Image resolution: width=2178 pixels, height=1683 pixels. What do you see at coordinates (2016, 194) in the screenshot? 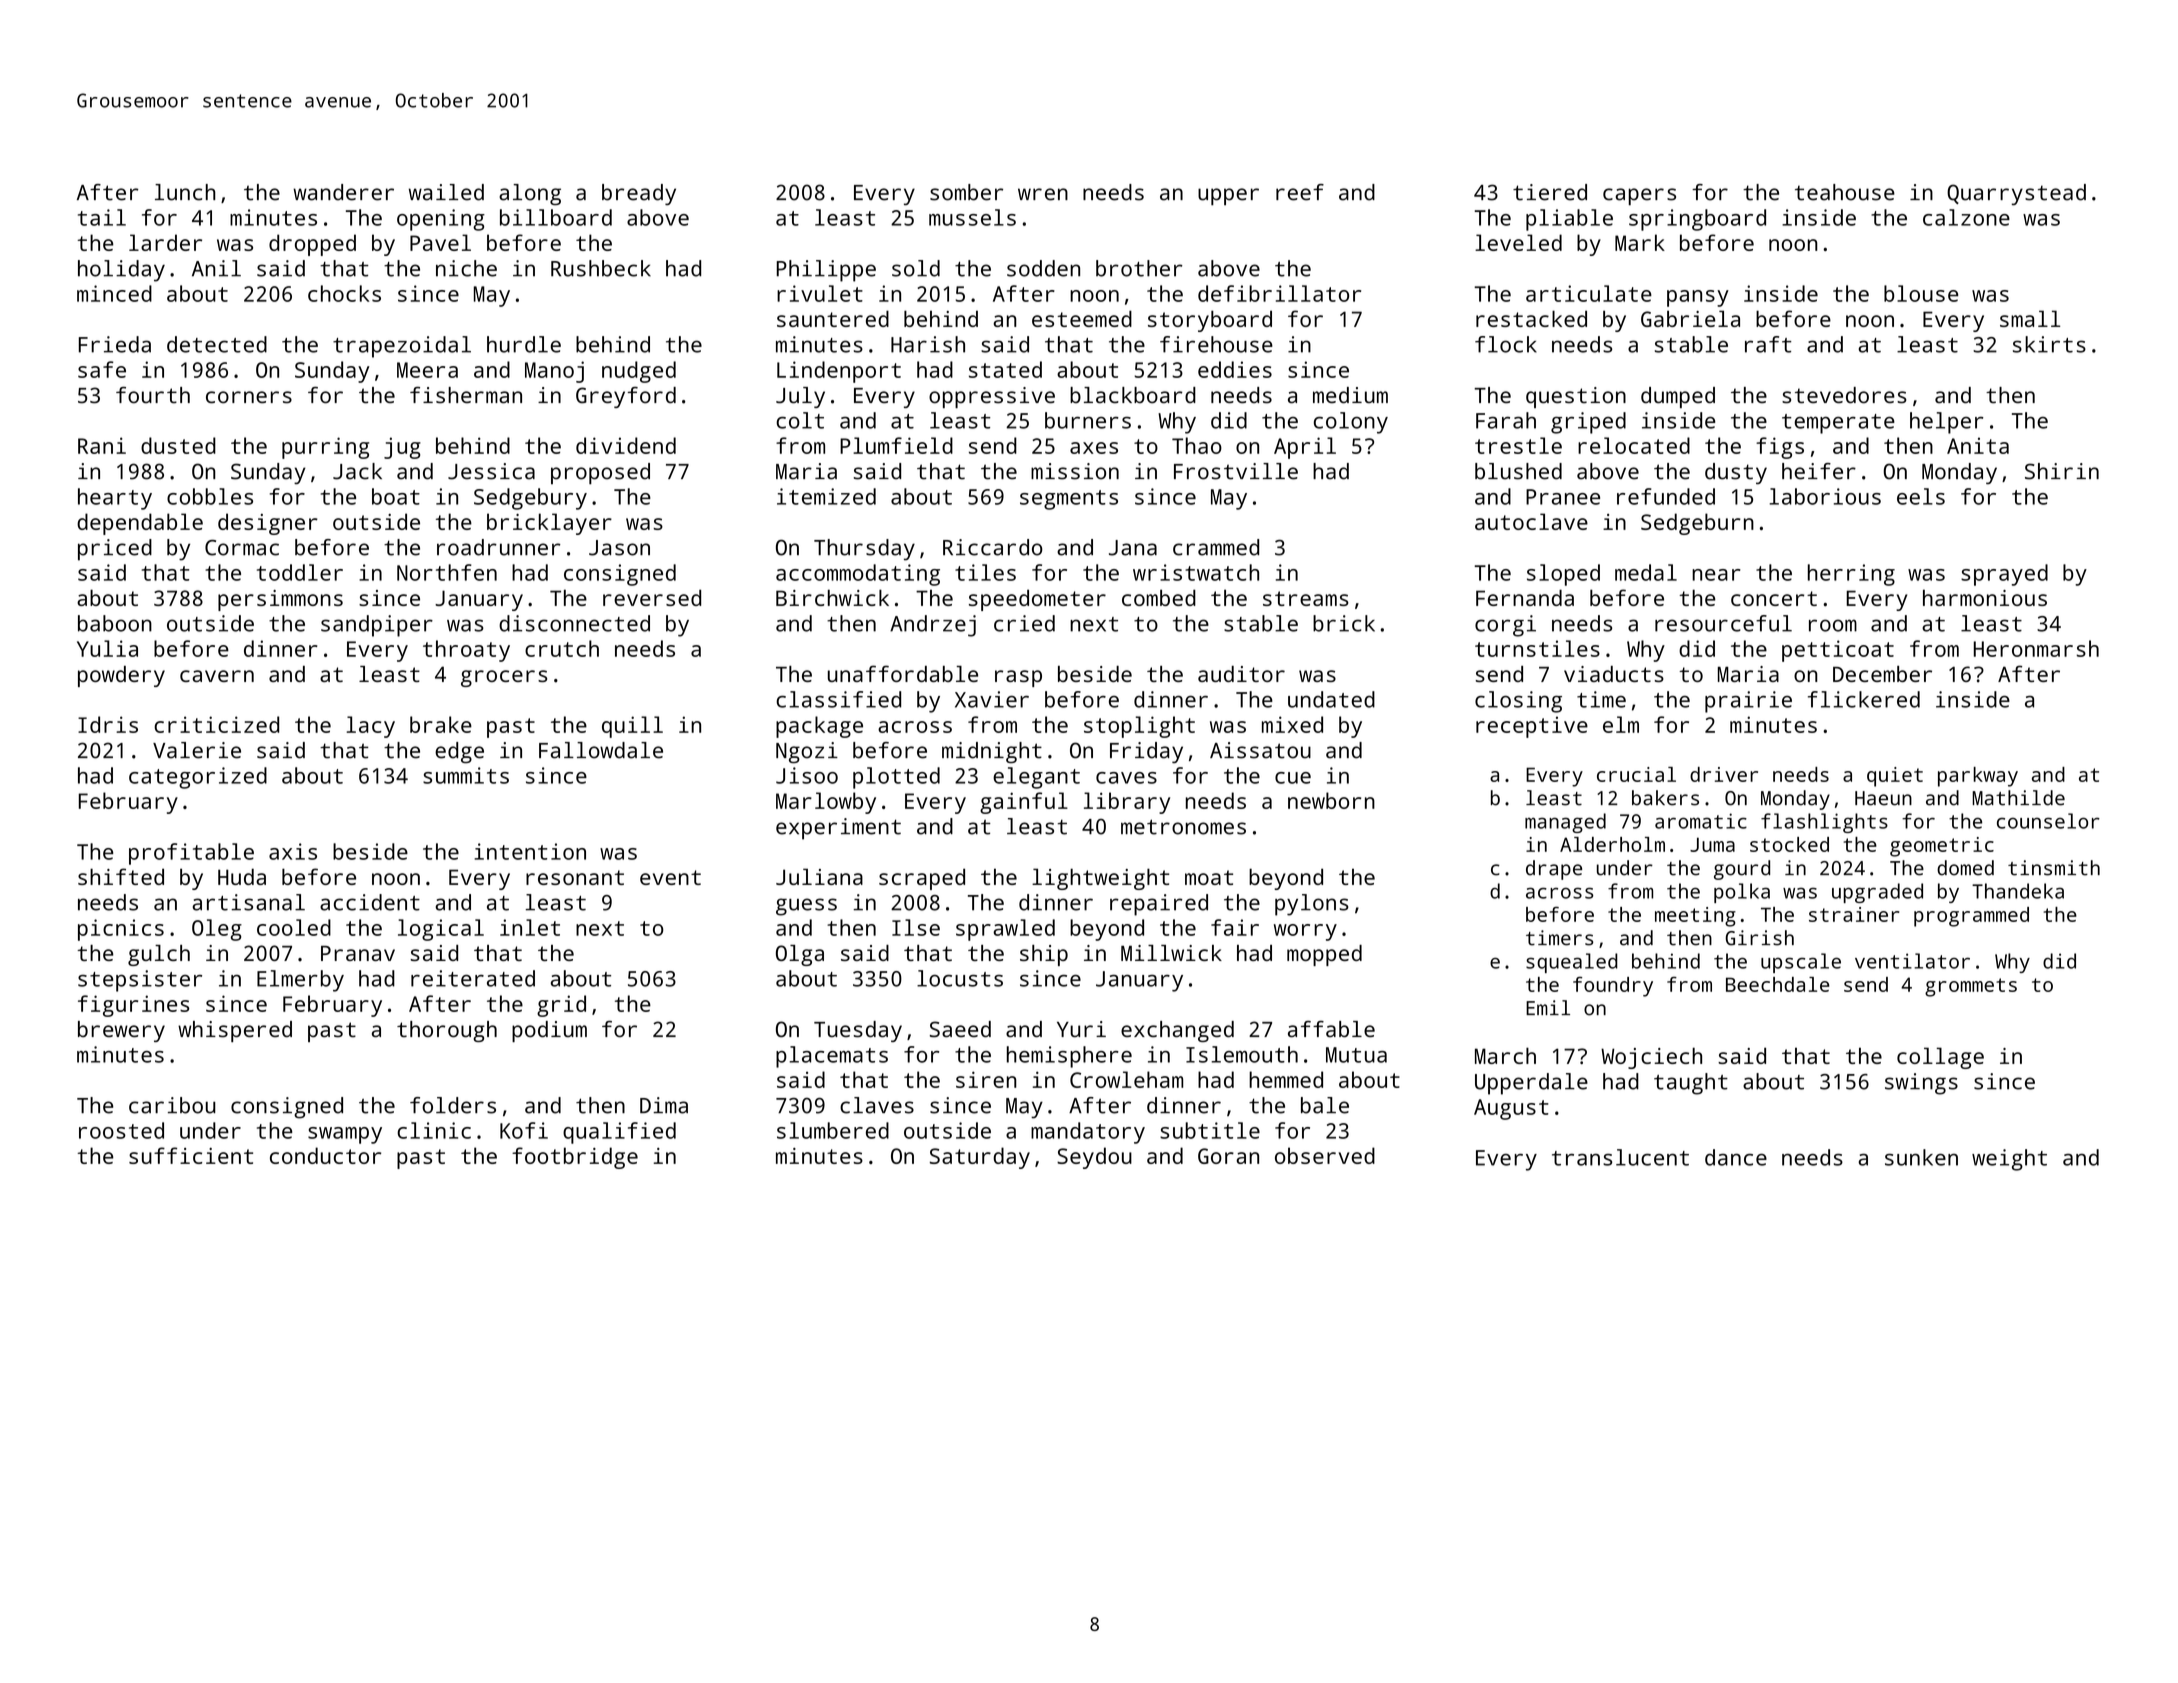
I see `Quarrystead` at bounding box center [2016, 194].
